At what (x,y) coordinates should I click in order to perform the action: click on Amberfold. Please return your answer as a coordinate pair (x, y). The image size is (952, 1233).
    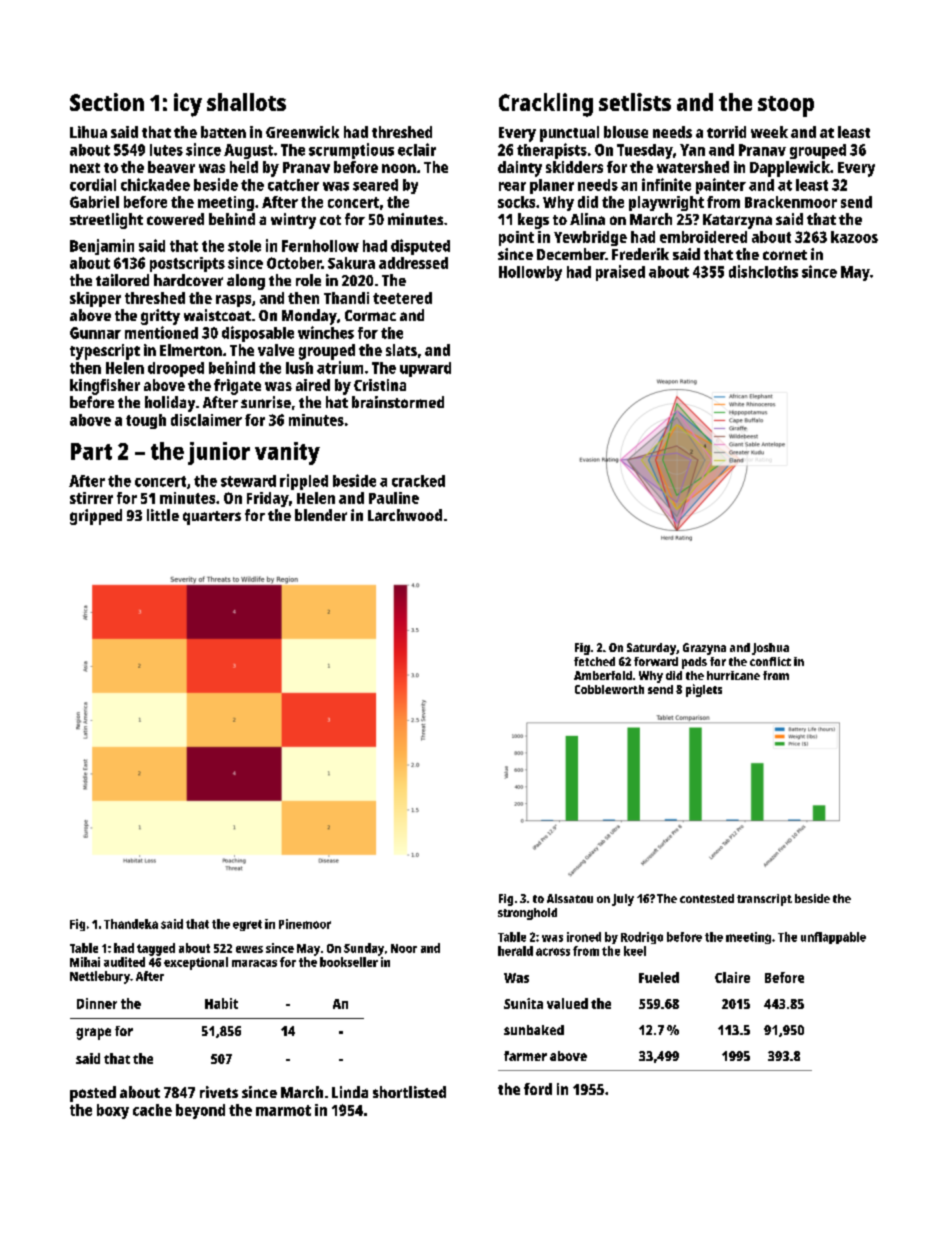
    Looking at the image, I should click on (603, 675).
